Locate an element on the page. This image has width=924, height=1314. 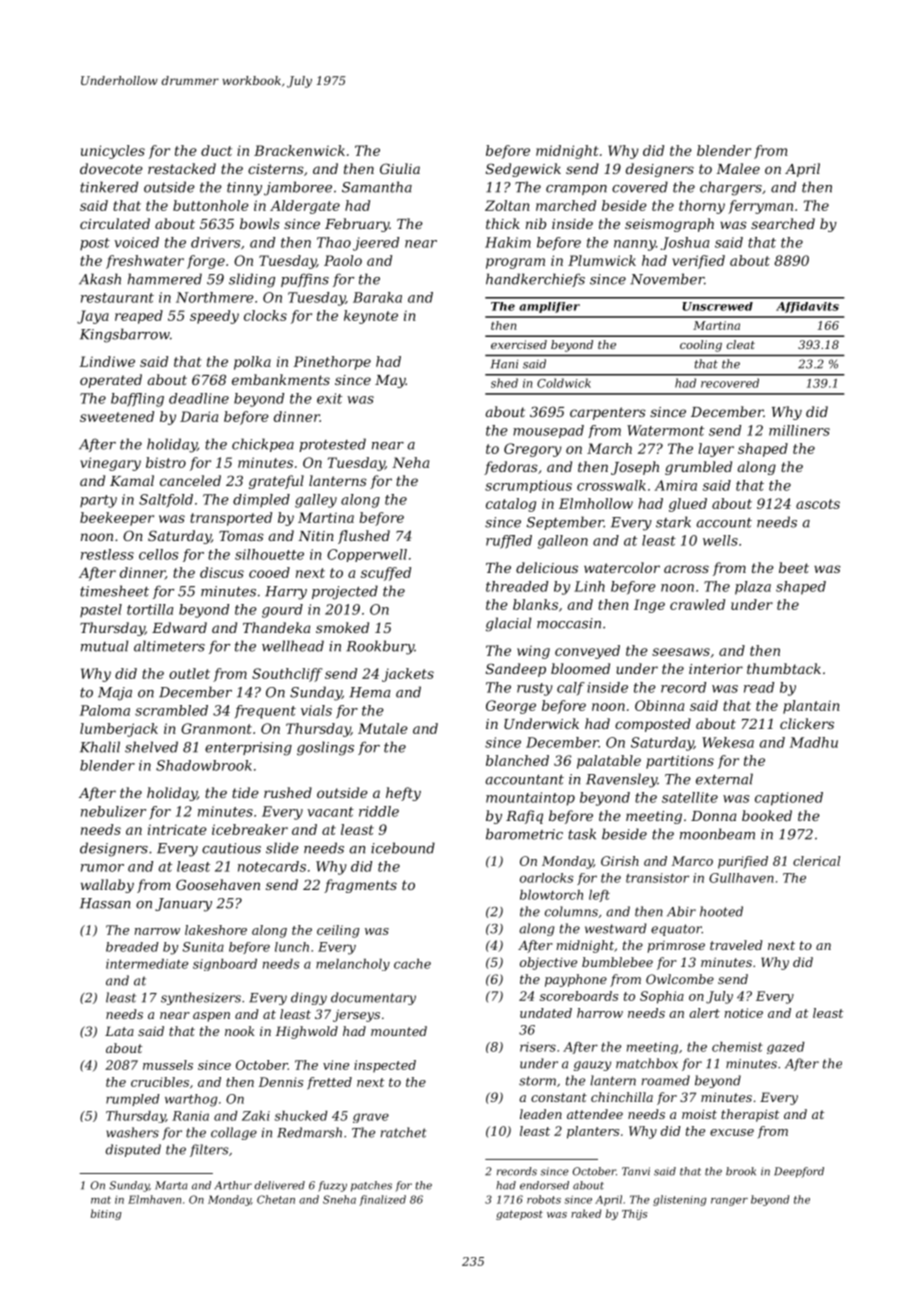
milliners is located at coordinates (799, 430).
